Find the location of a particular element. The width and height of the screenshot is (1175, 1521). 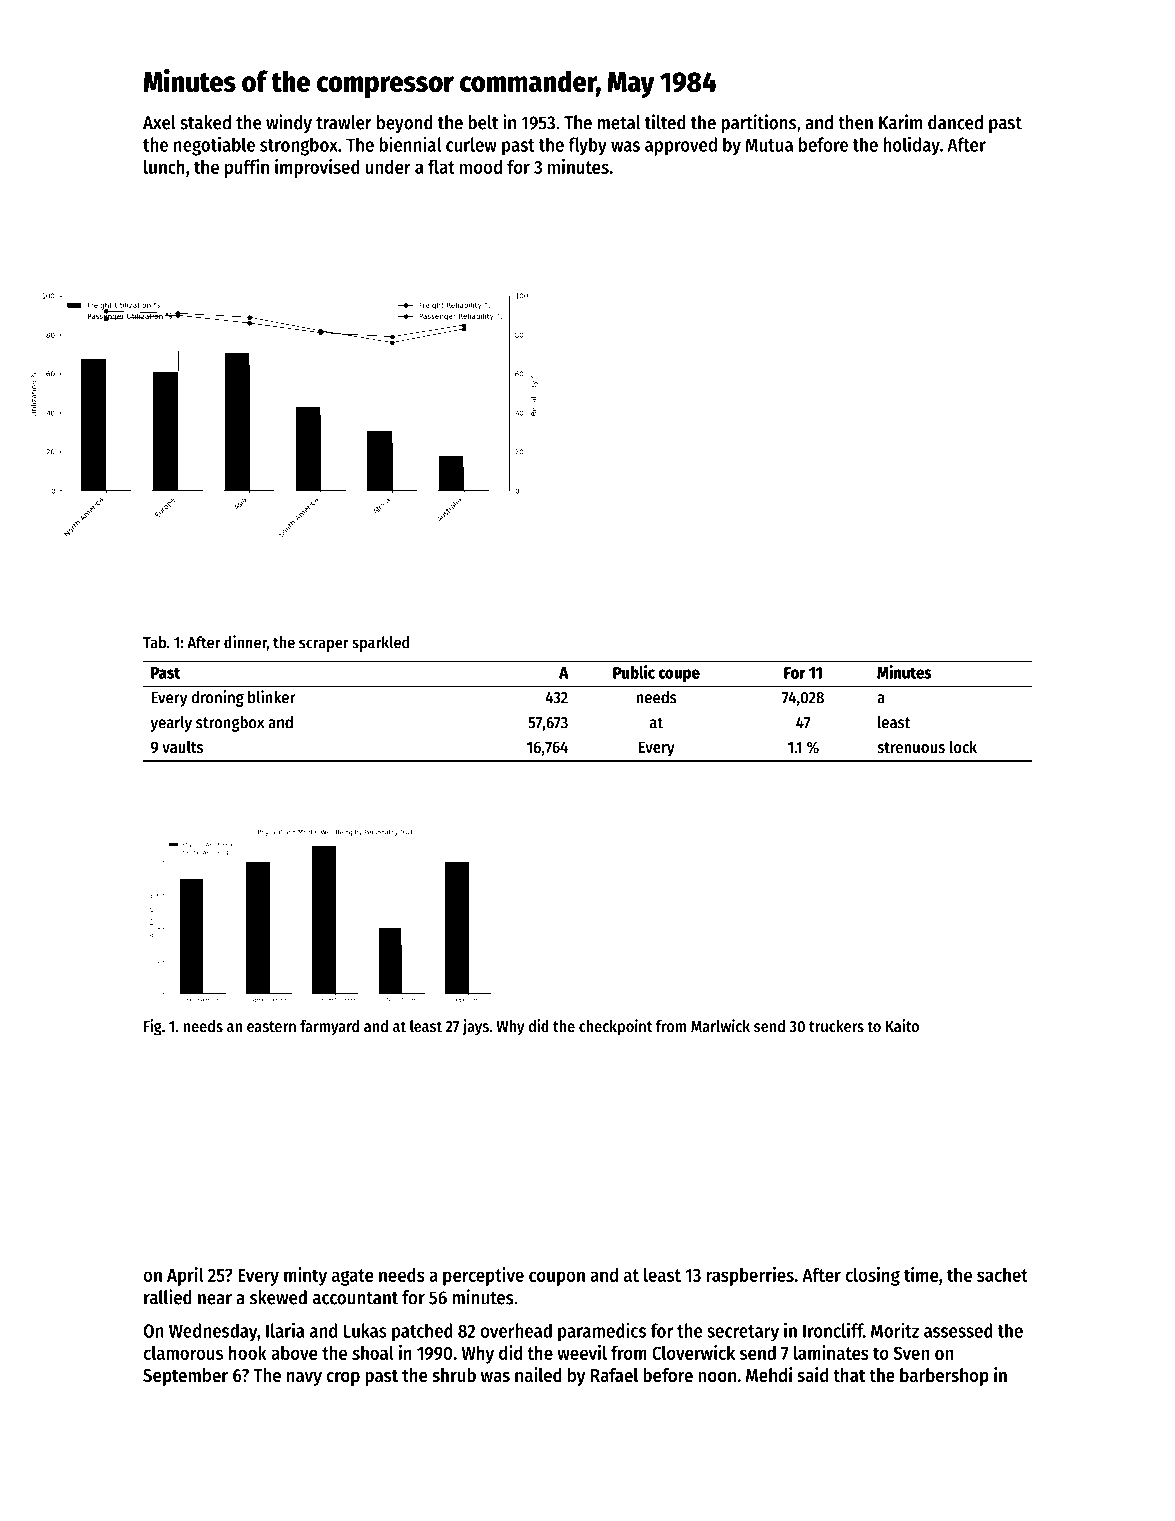

Kaito is located at coordinates (902, 1025).
